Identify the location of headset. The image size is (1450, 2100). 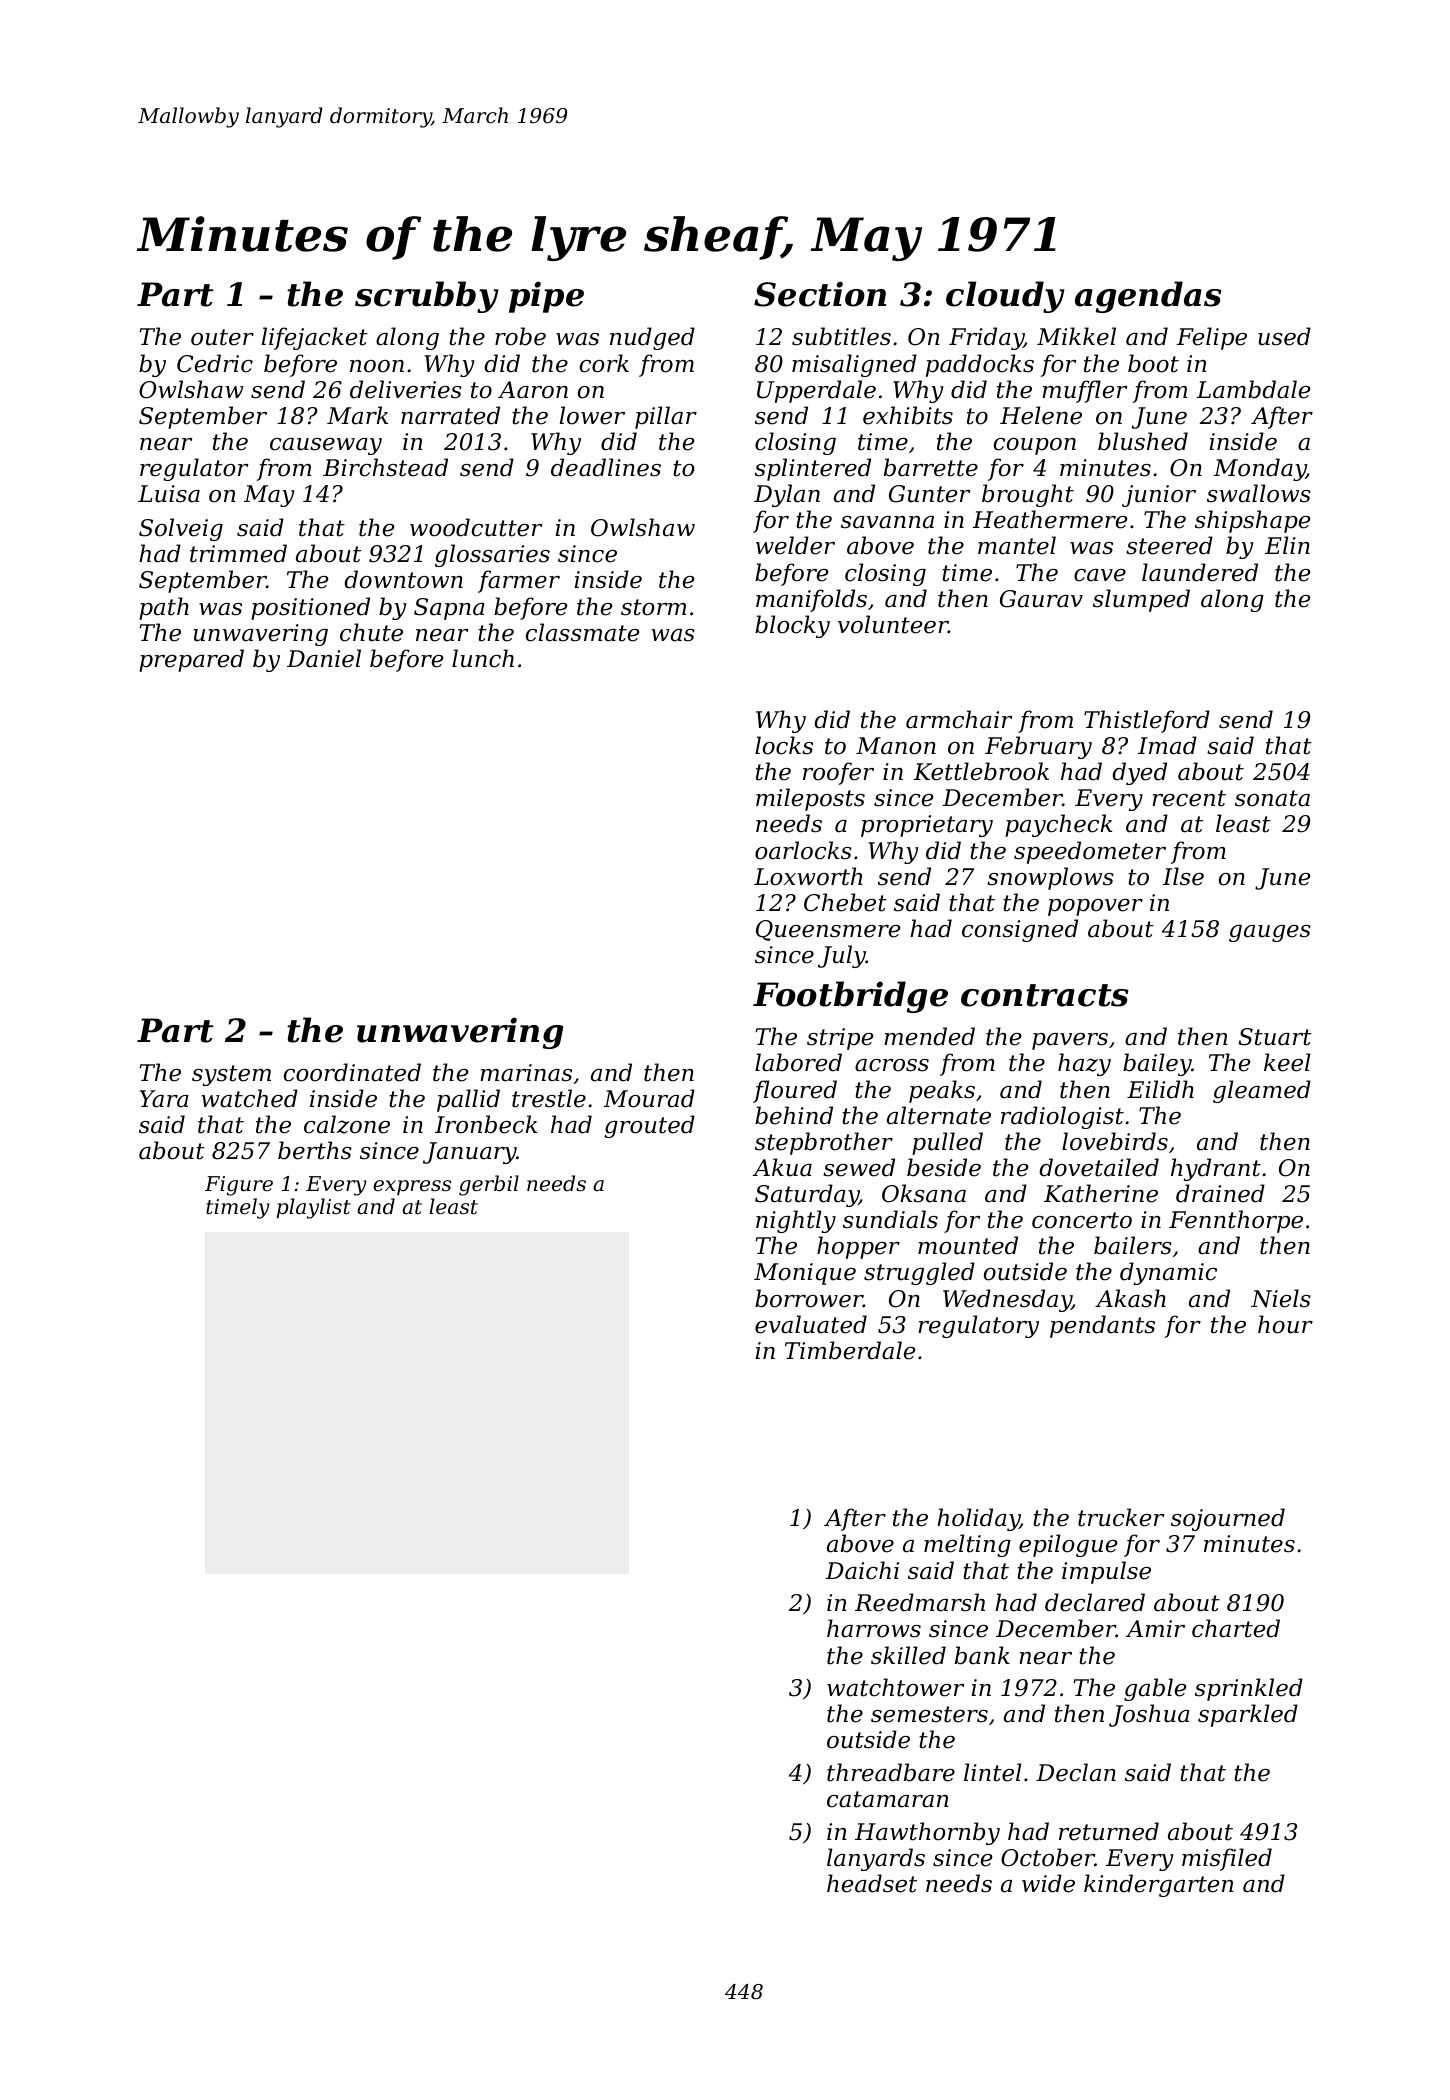
(872, 1883).
